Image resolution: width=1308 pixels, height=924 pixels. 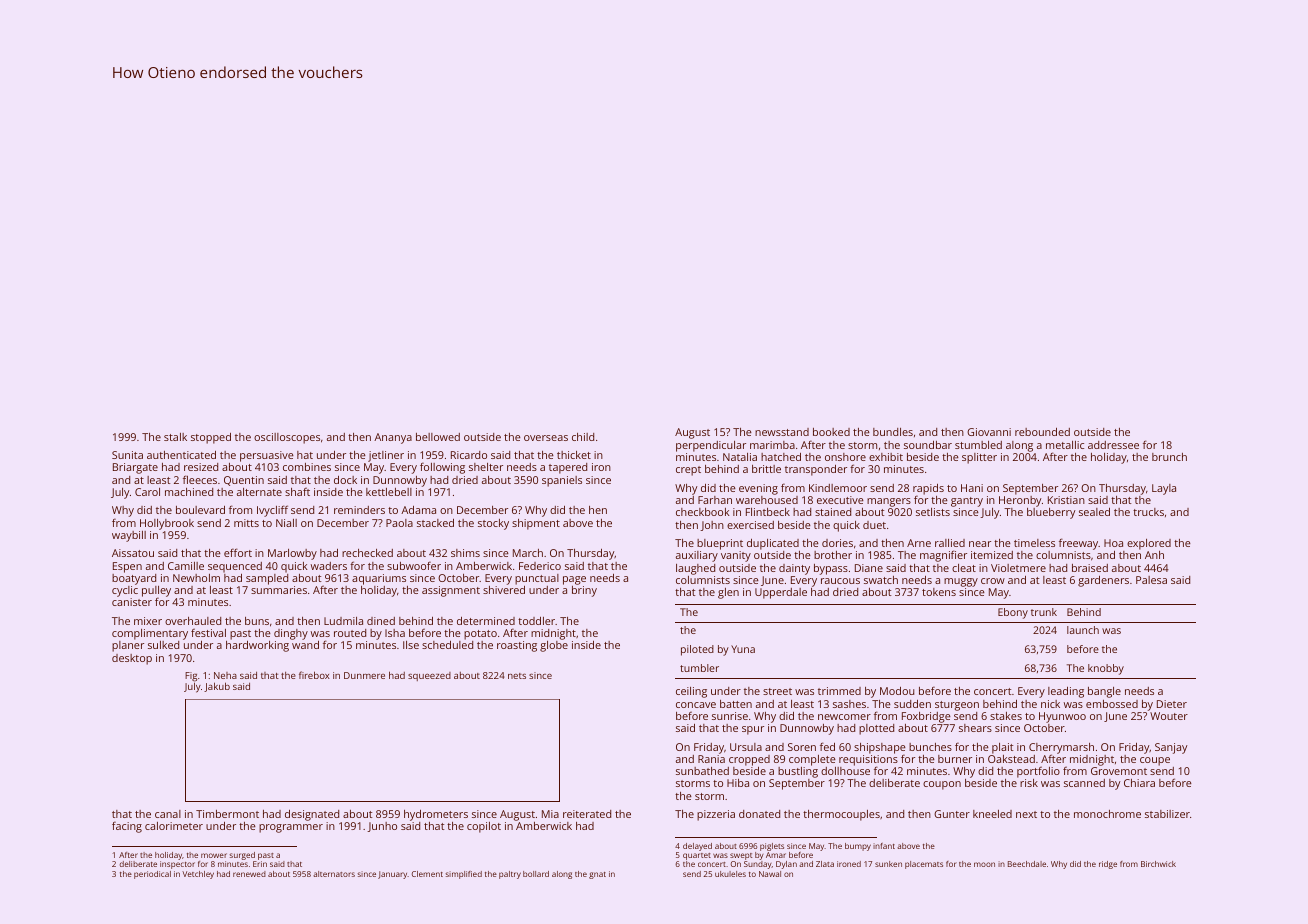 I want to click on Modou, so click(x=897, y=691).
